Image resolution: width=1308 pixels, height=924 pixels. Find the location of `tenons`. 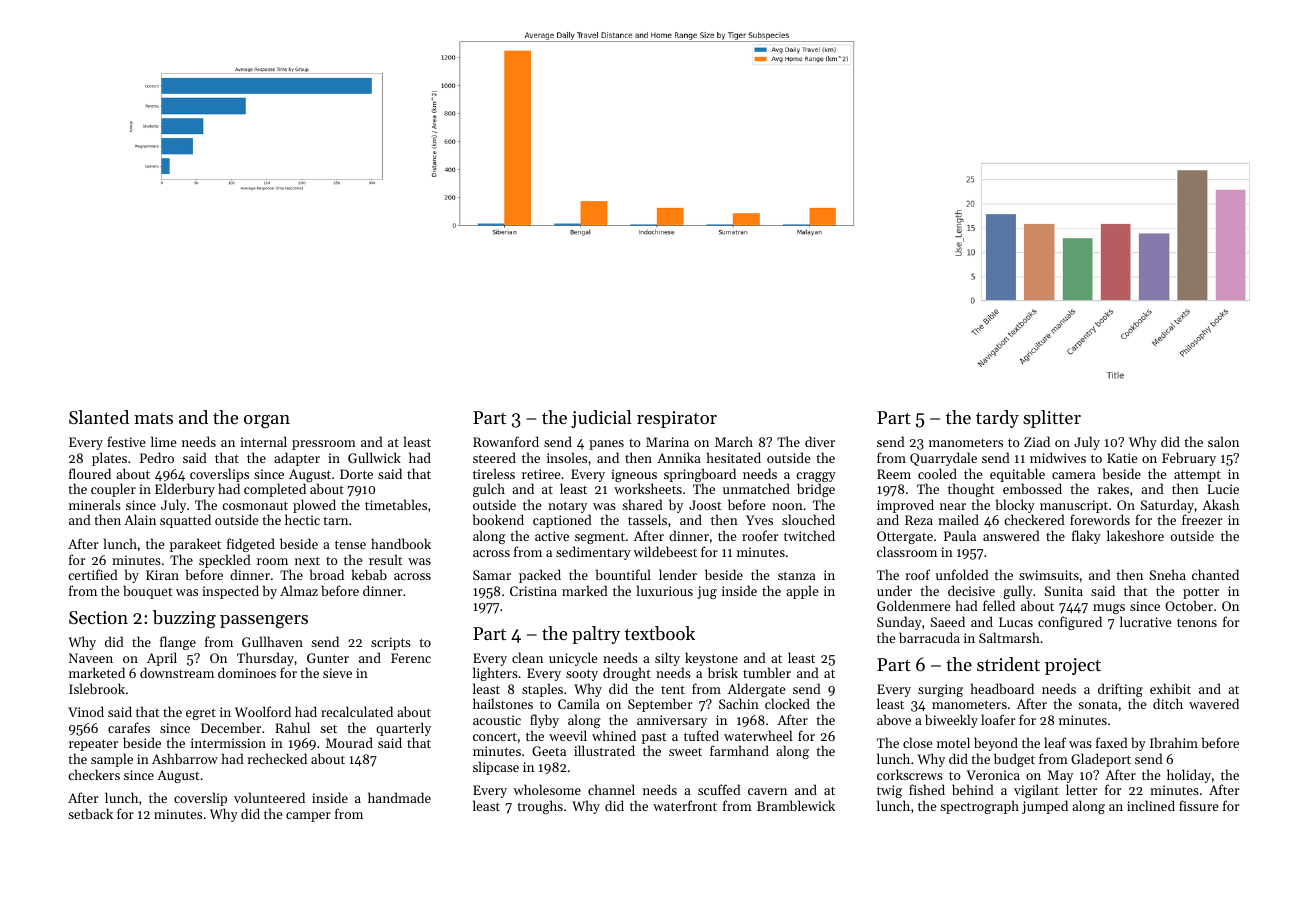

tenons is located at coordinates (1197, 623).
